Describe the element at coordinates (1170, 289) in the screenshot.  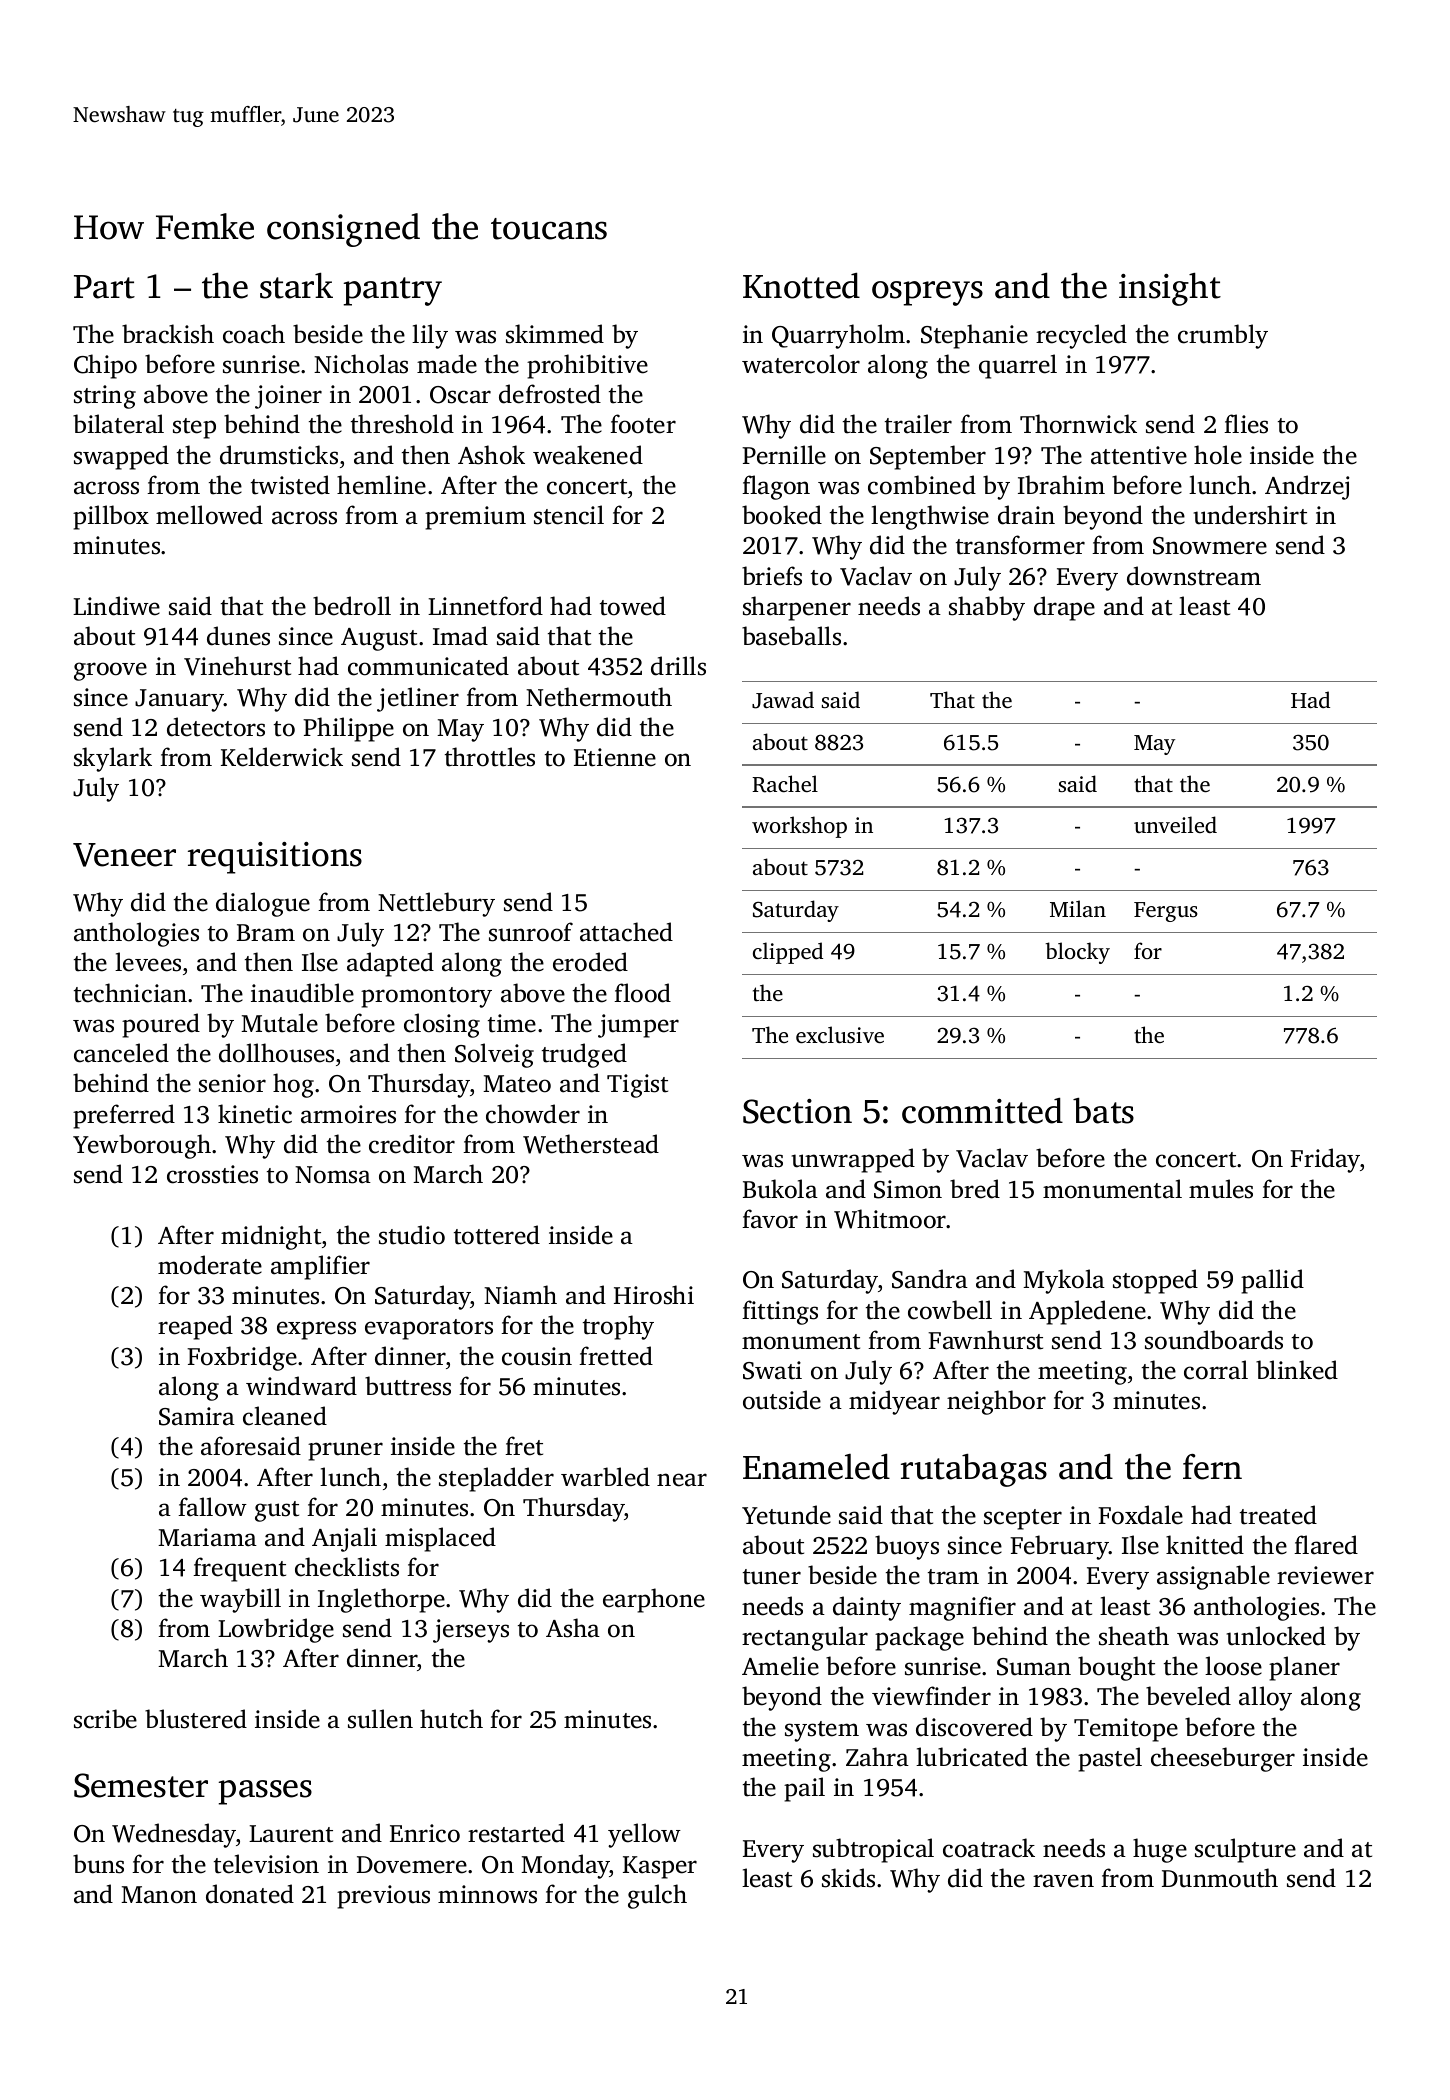
I see `insight` at that location.
